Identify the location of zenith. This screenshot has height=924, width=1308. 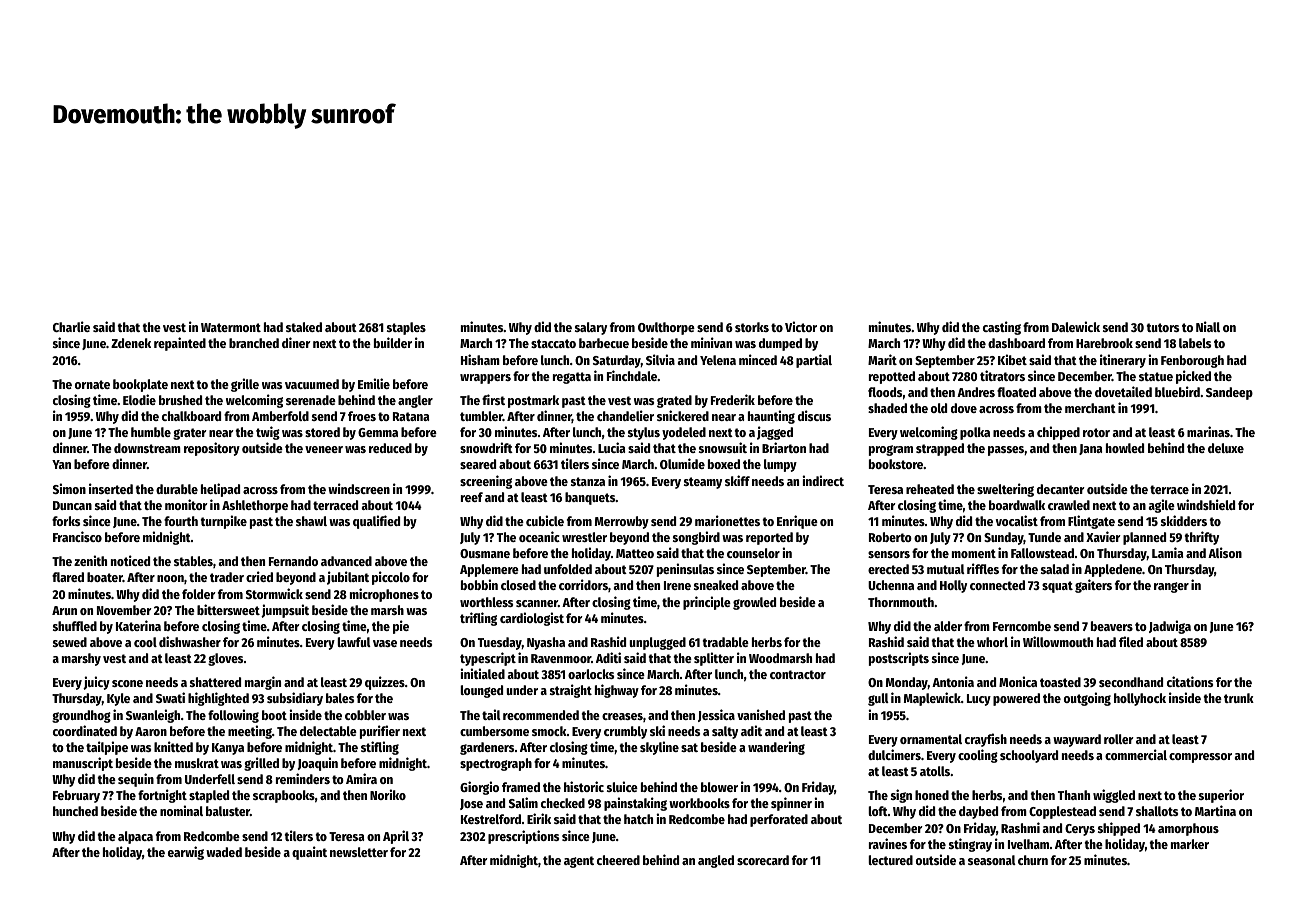
(90, 560).
